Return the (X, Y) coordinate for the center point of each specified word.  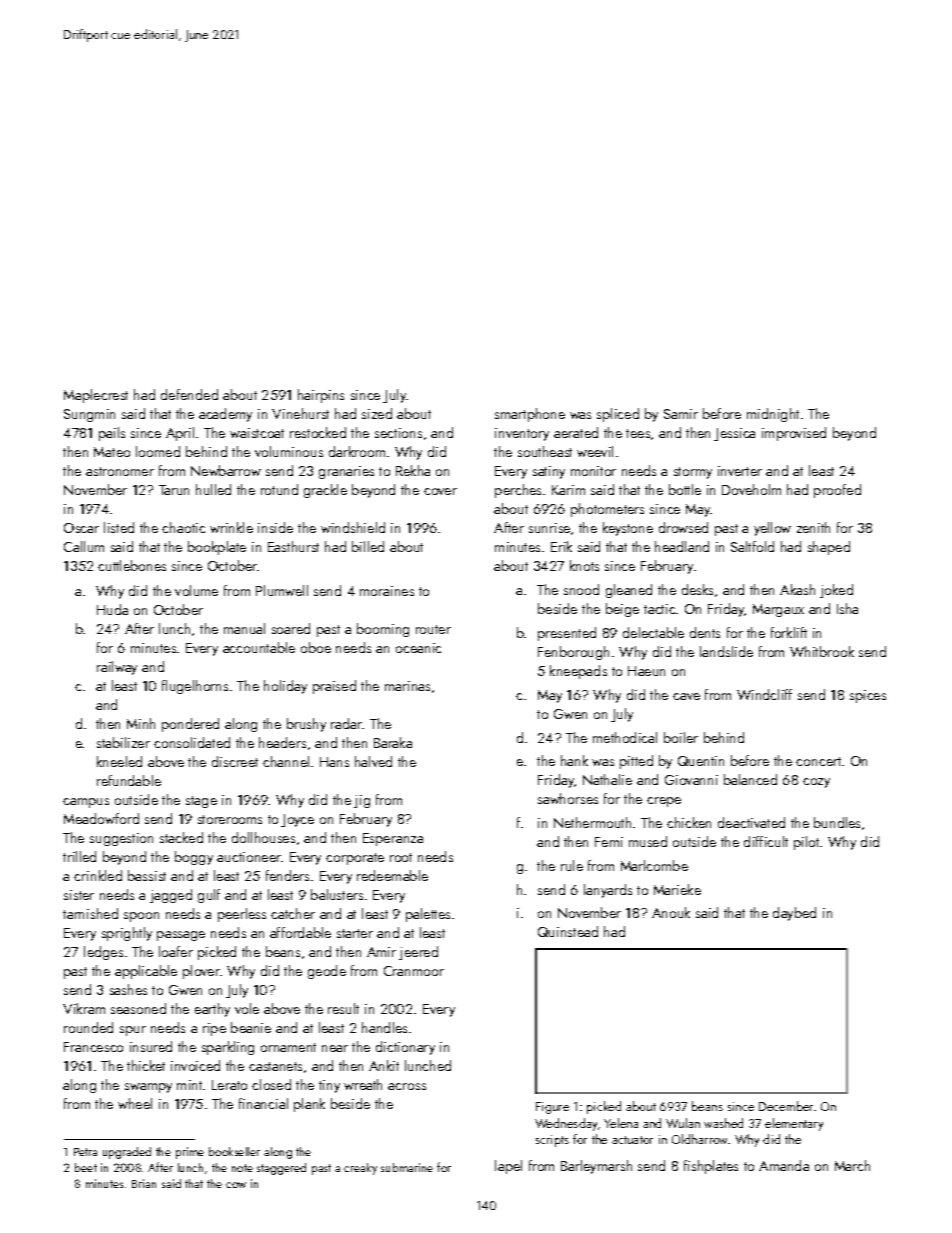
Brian (144, 1183)
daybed (794, 914)
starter (355, 933)
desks (697, 589)
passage (181, 936)
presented (567, 634)
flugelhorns (195, 687)
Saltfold (752, 546)
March (852, 1165)
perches (518, 491)
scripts (552, 1141)
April (180, 434)
